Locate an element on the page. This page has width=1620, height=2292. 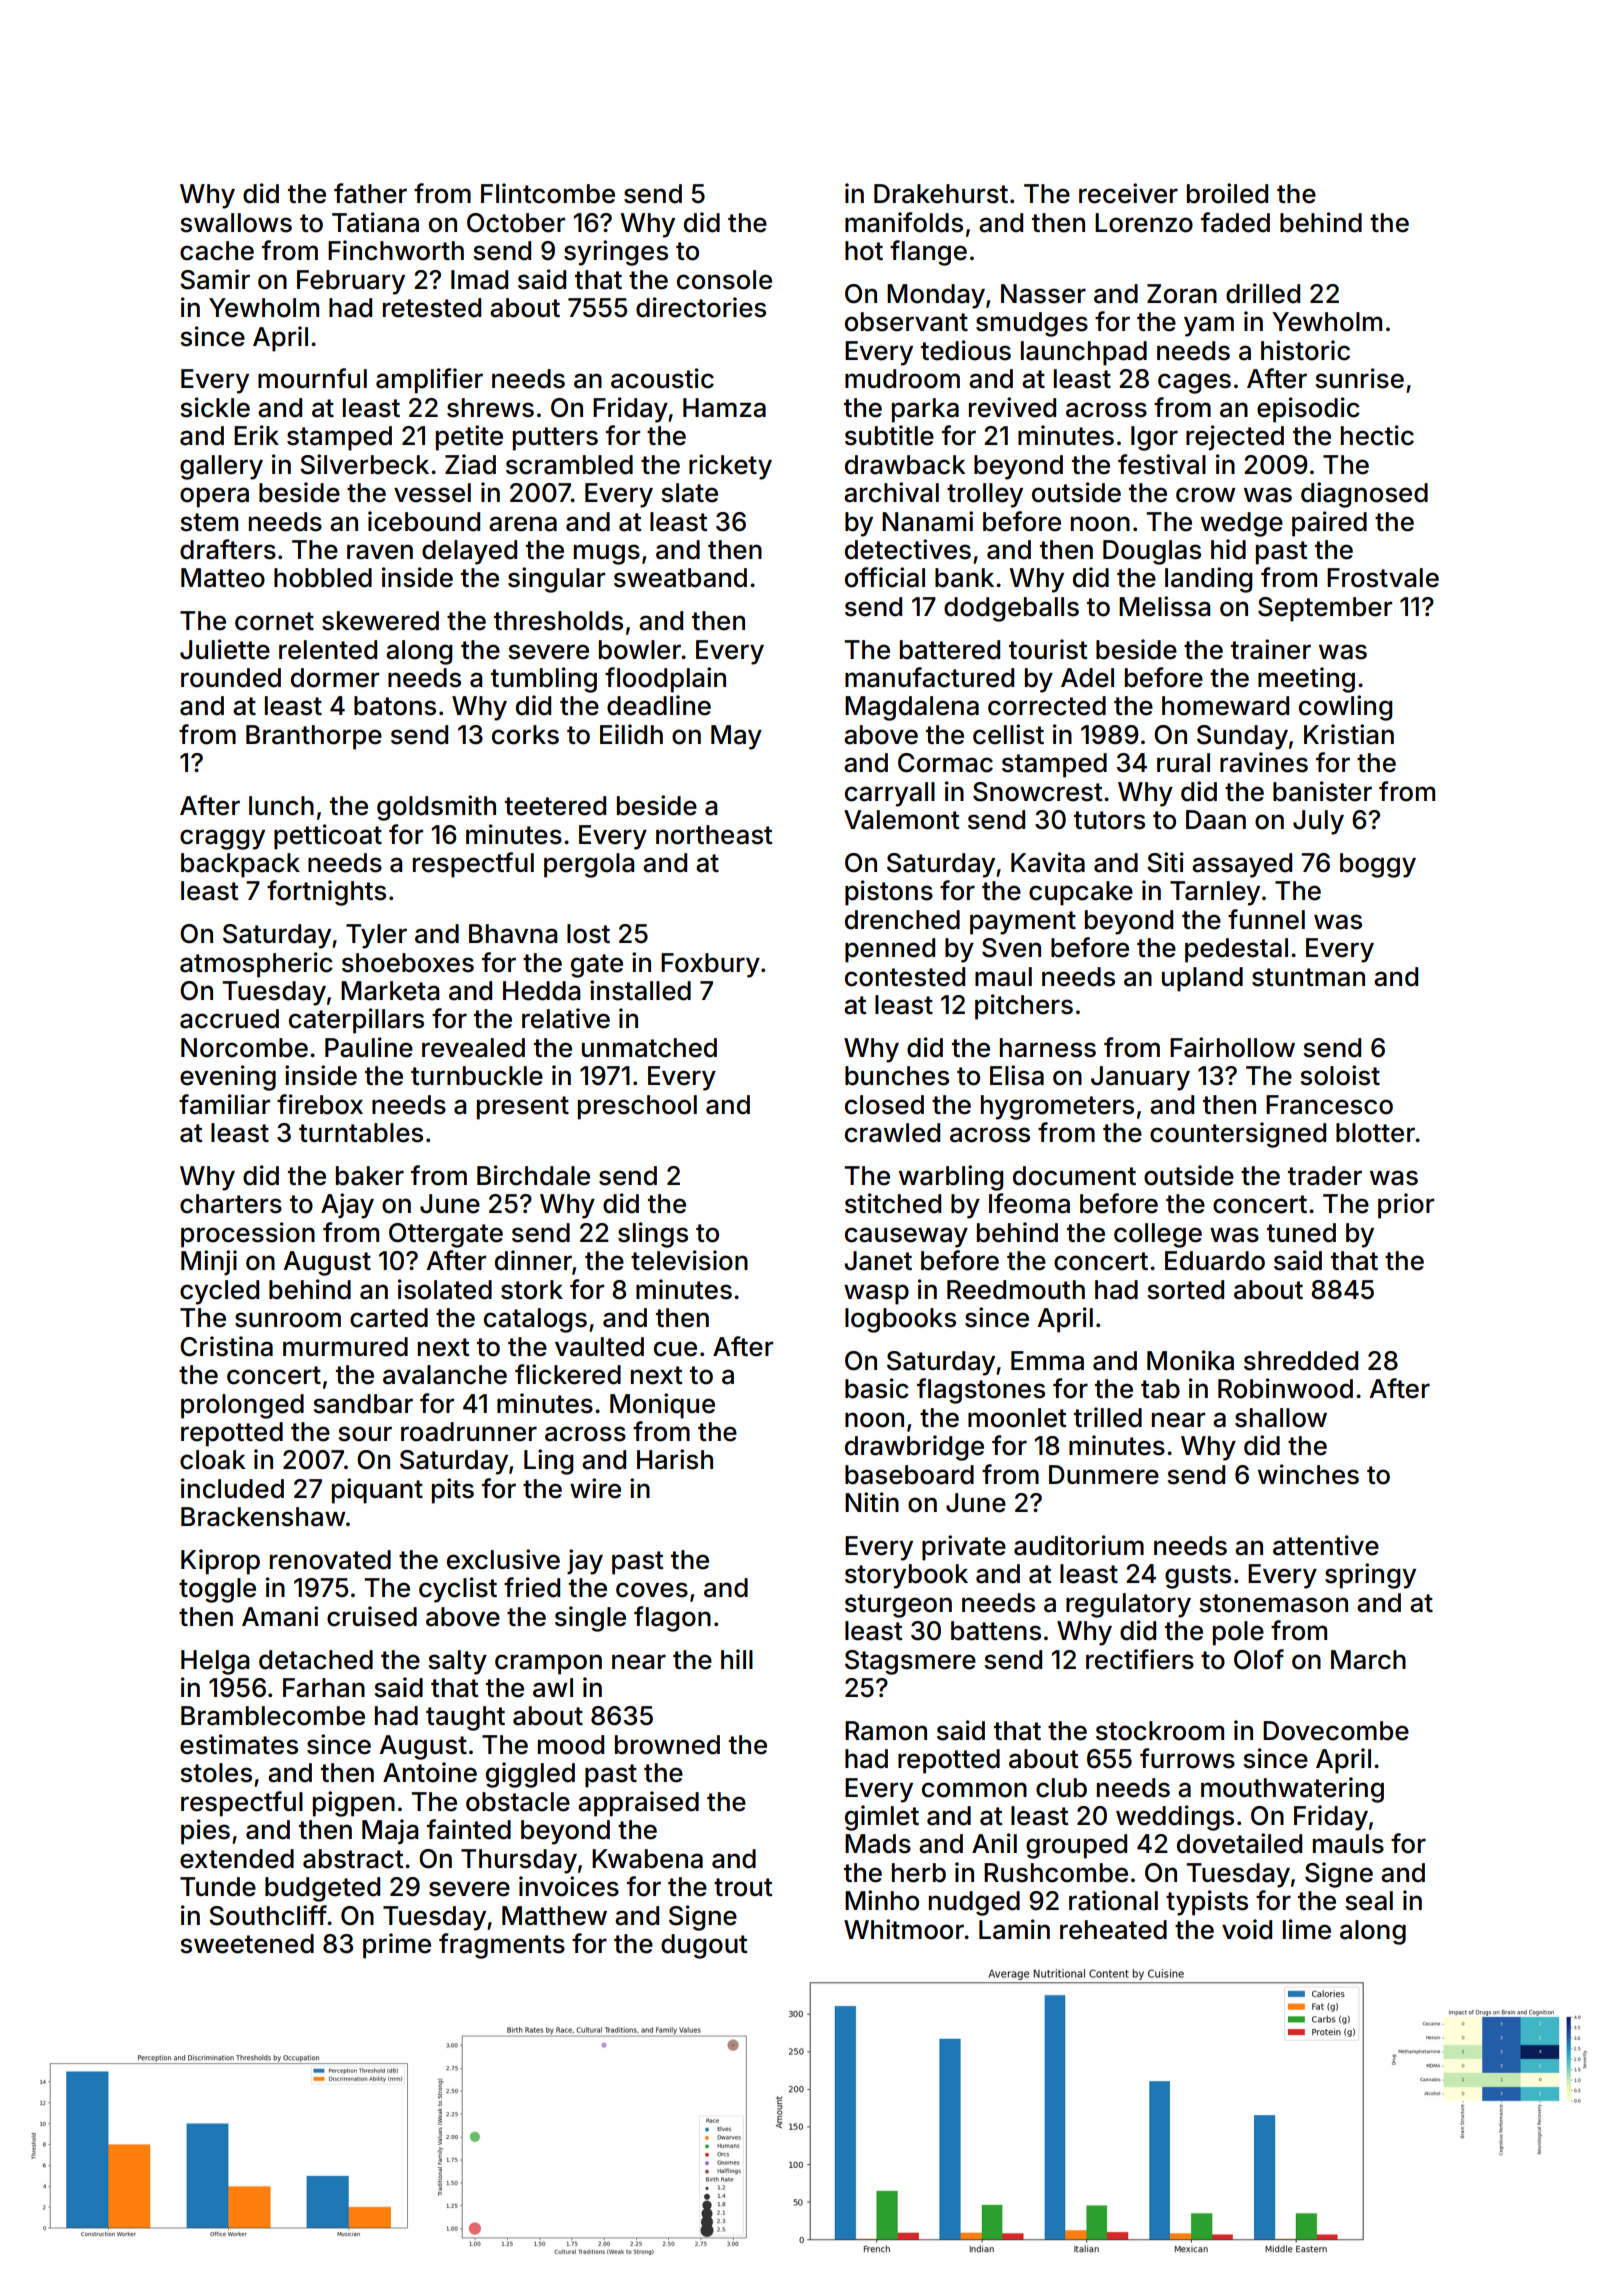
sickle is located at coordinates (215, 407).
